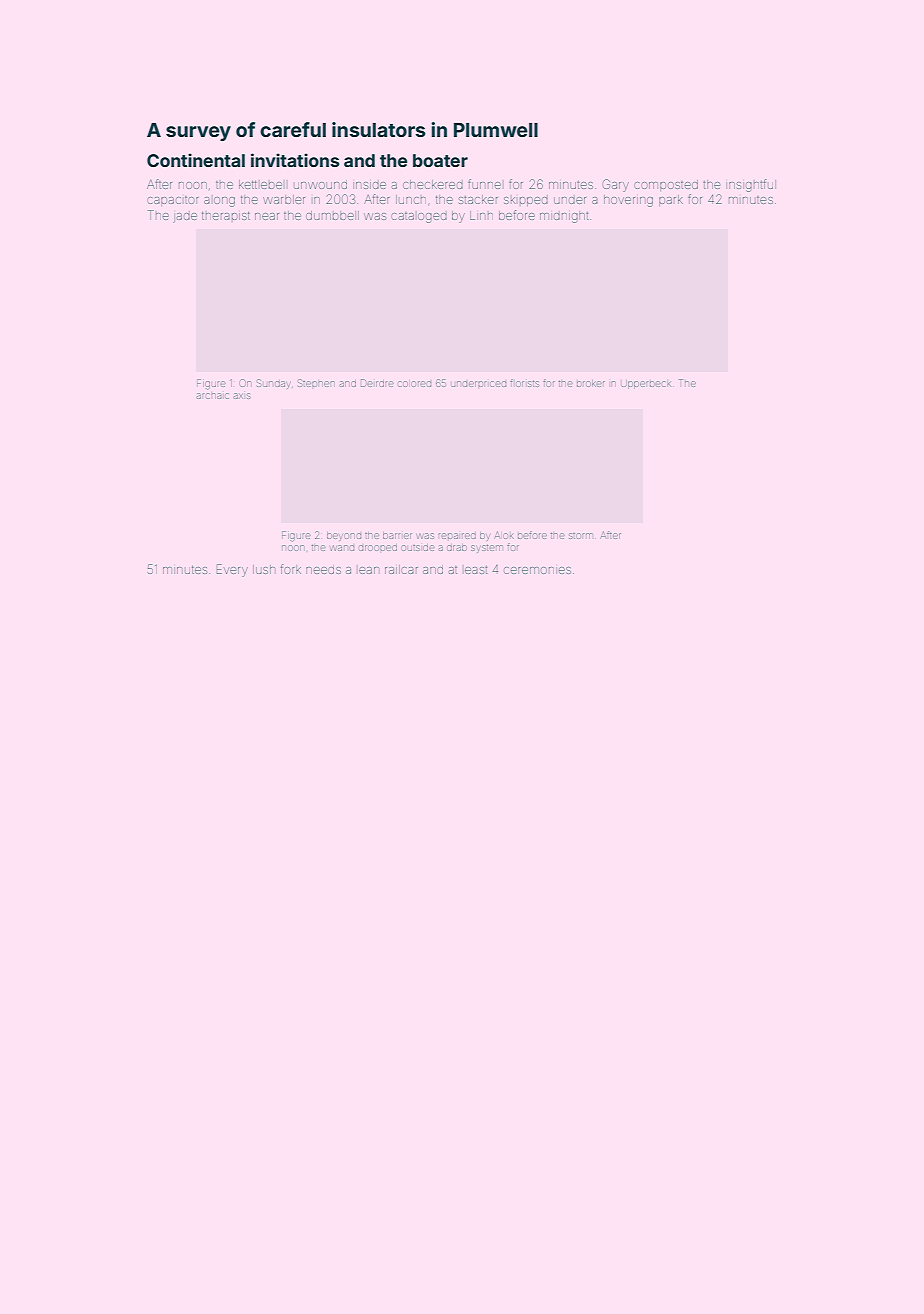 The image size is (924, 1314). I want to click on least, so click(476, 570).
